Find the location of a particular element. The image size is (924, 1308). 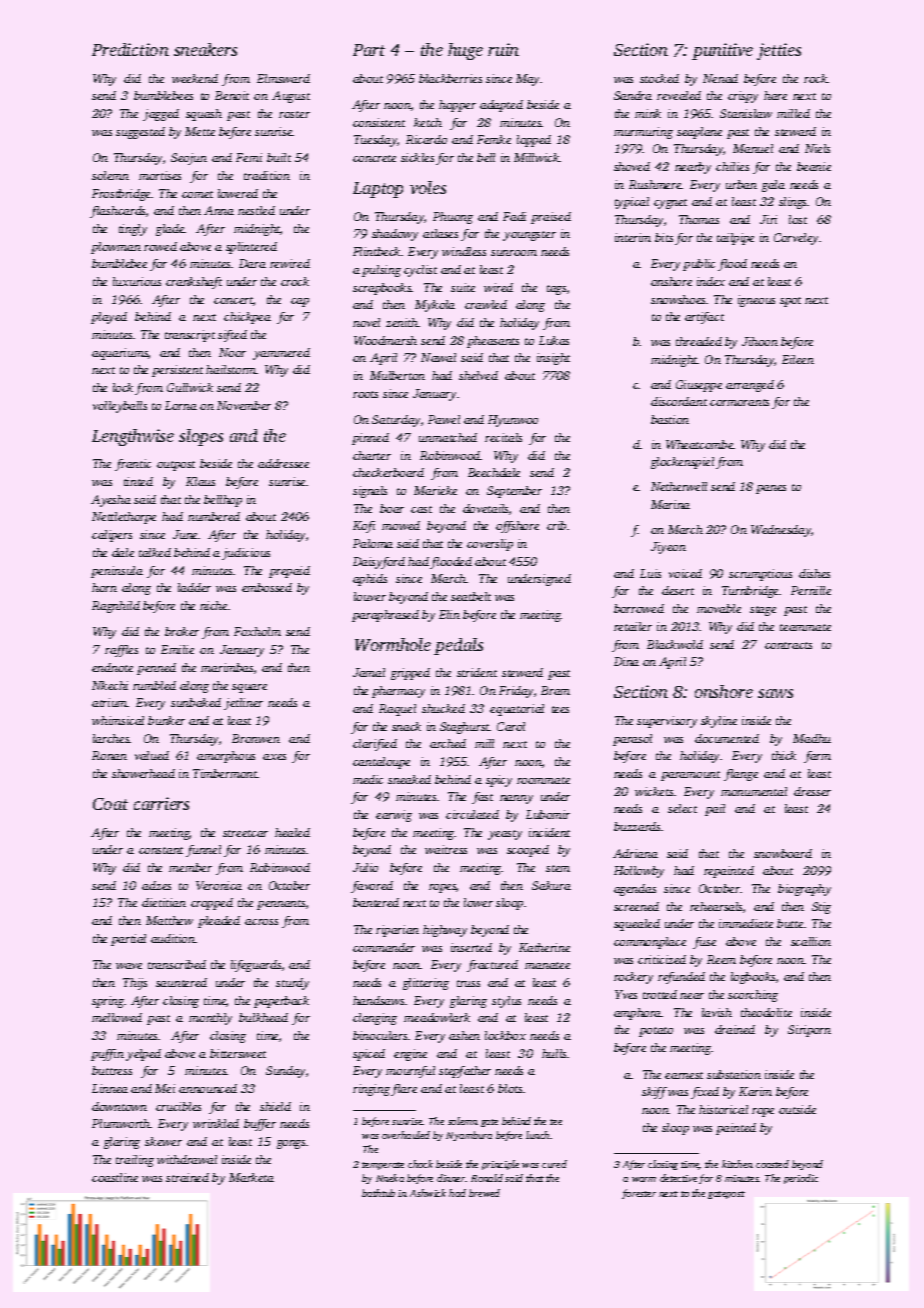

Veronica is located at coordinates (219, 885).
